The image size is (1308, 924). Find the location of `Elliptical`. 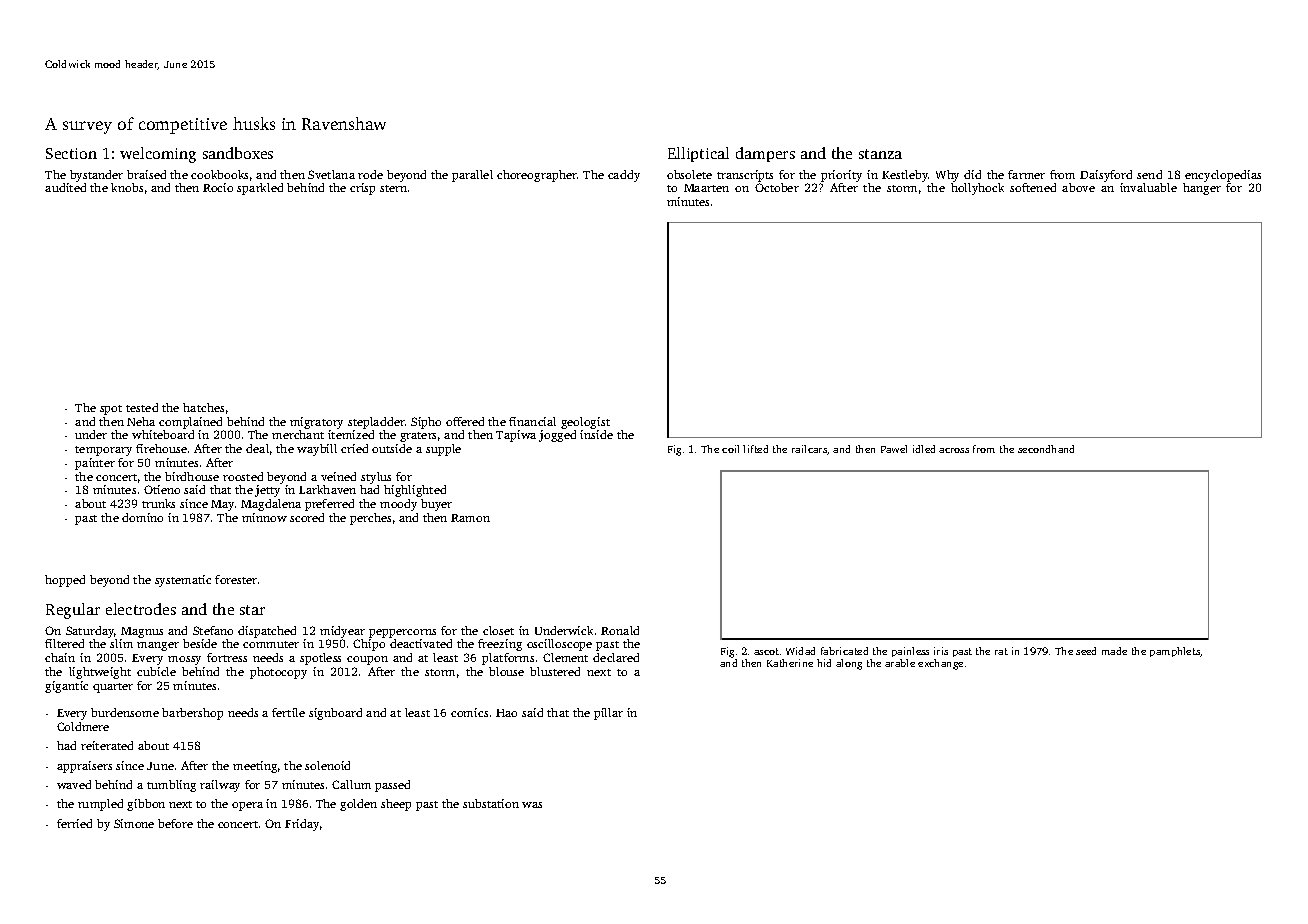

Elliptical is located at coordinates (698, 154).
